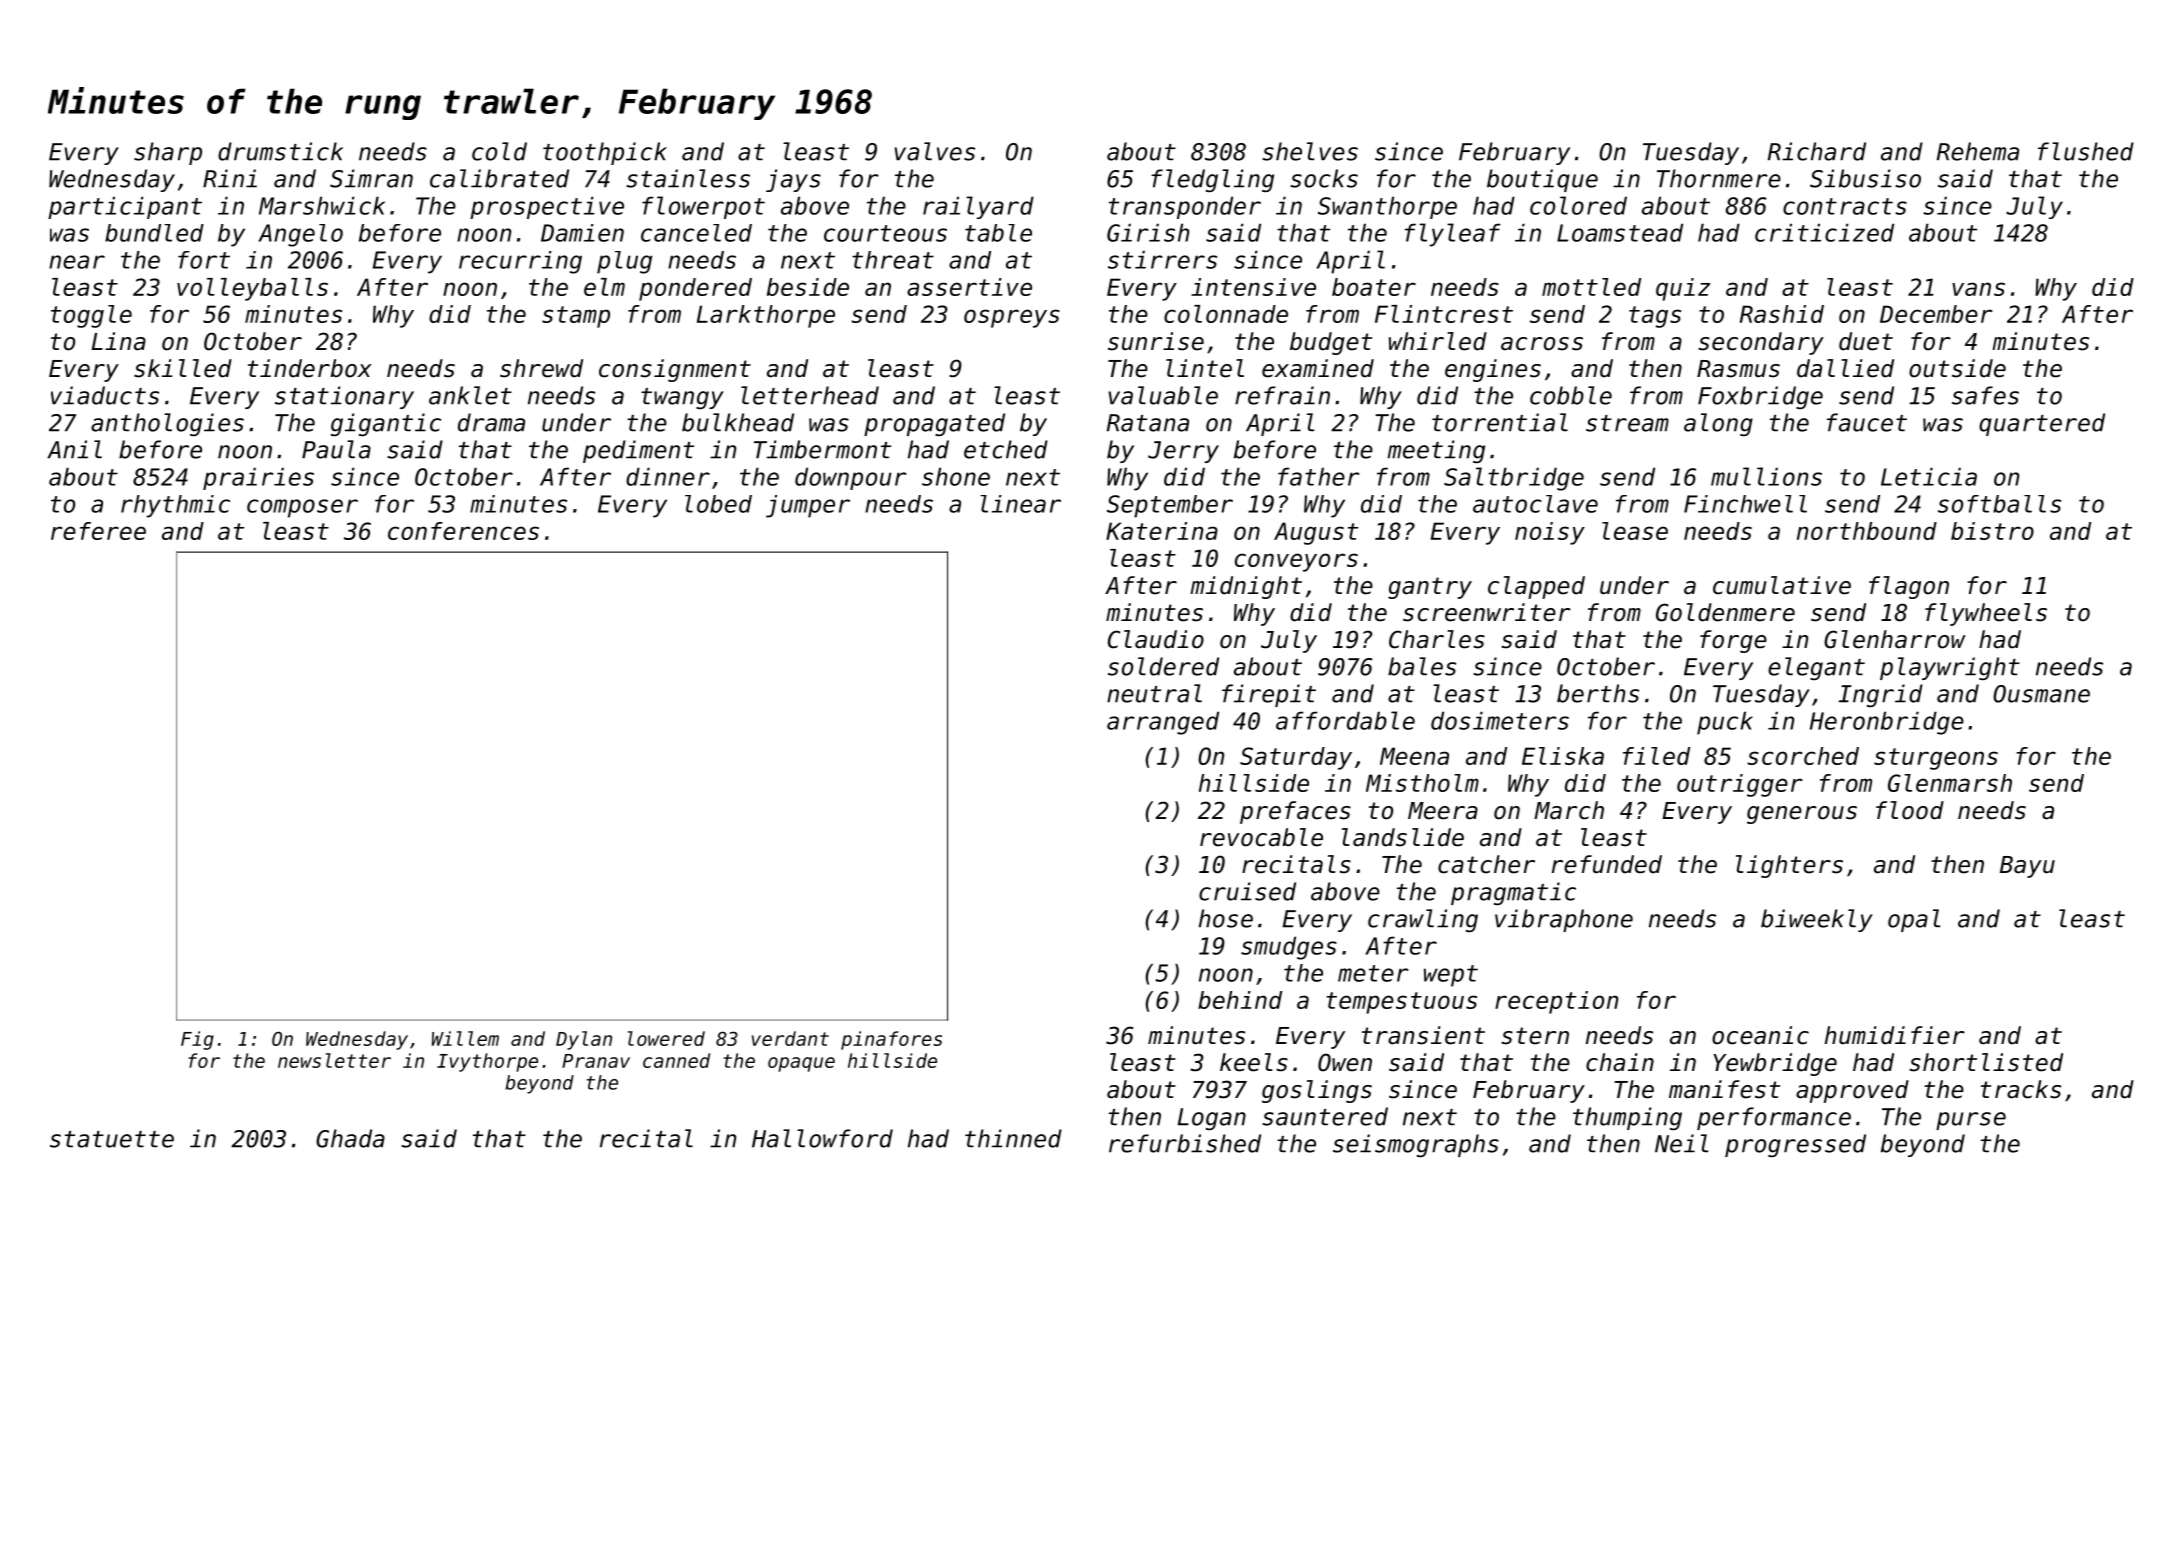  I want to click on forge, so click(1733, 641).
